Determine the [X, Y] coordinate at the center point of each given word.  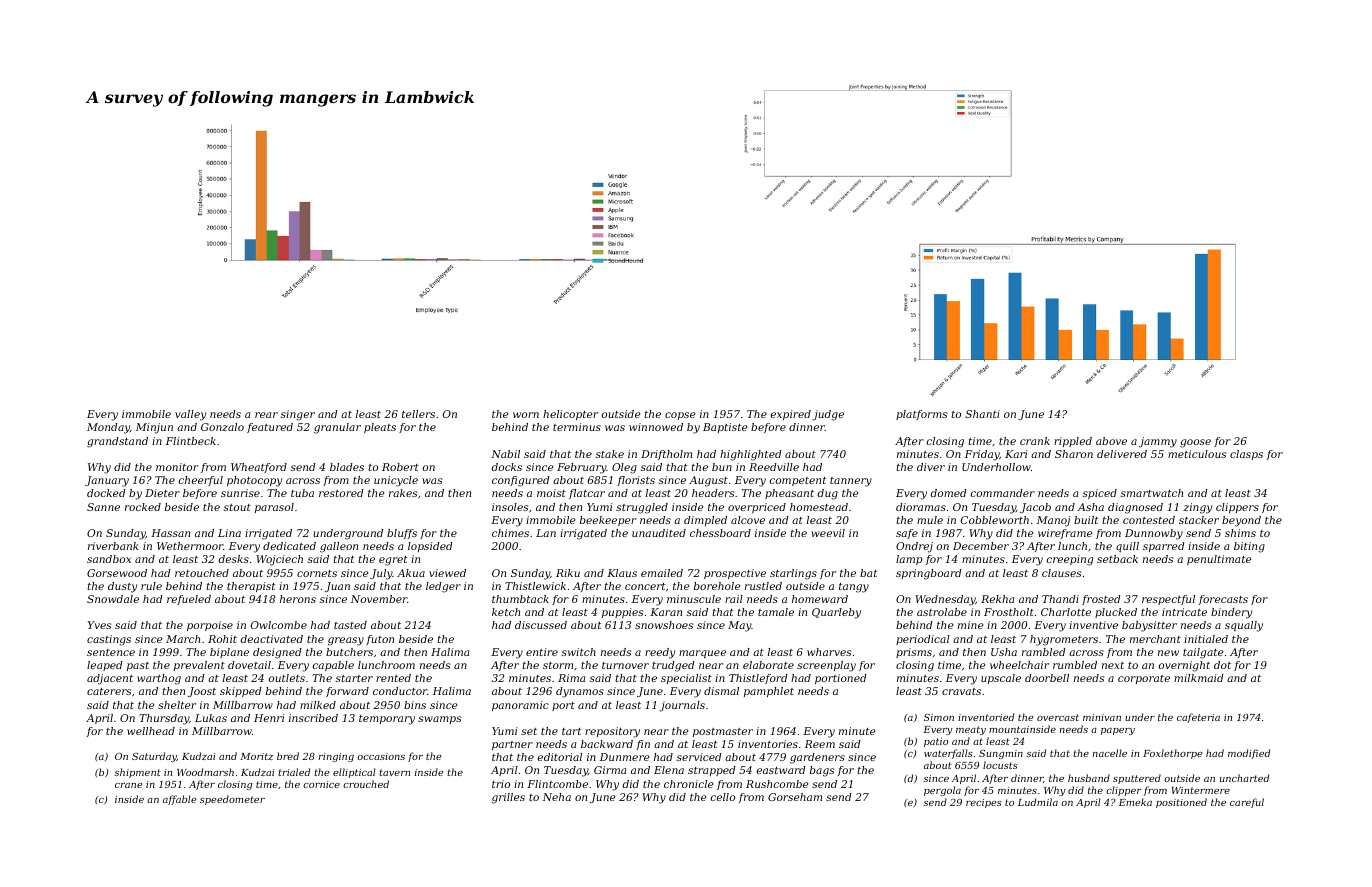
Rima [571, 678]
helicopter [570, 415]
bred [288, 756]
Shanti [982, 414]
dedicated [289, 546]
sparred [1164, 547]
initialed [1206, 639]
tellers [418, 414]
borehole [717, 586]
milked [318, 705]
